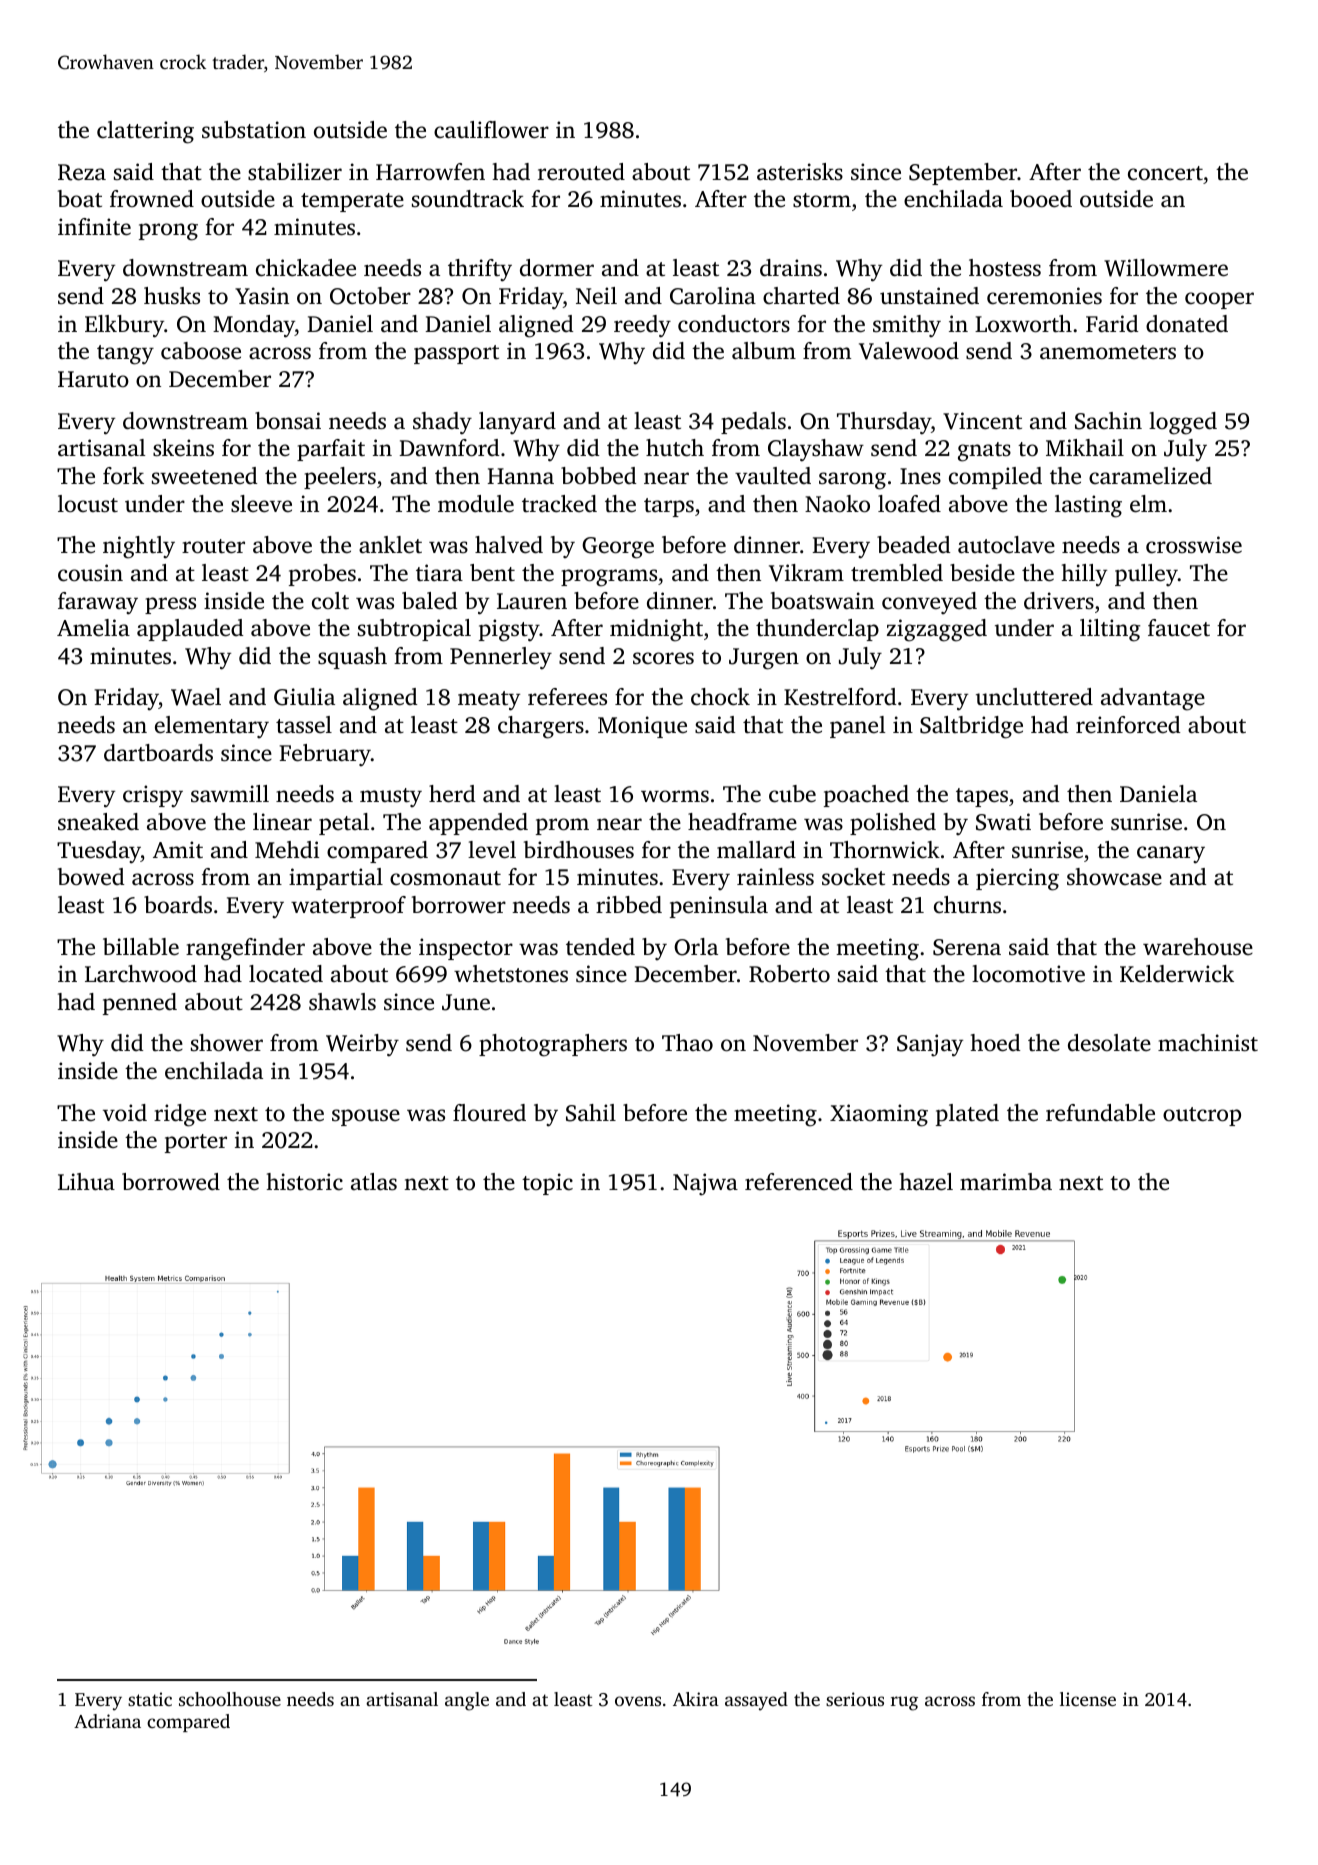 The height and width of the image is (1865, 1318). Describe the element at coordinates (1100, 1113) in the image. I see `refundable` at that location.
